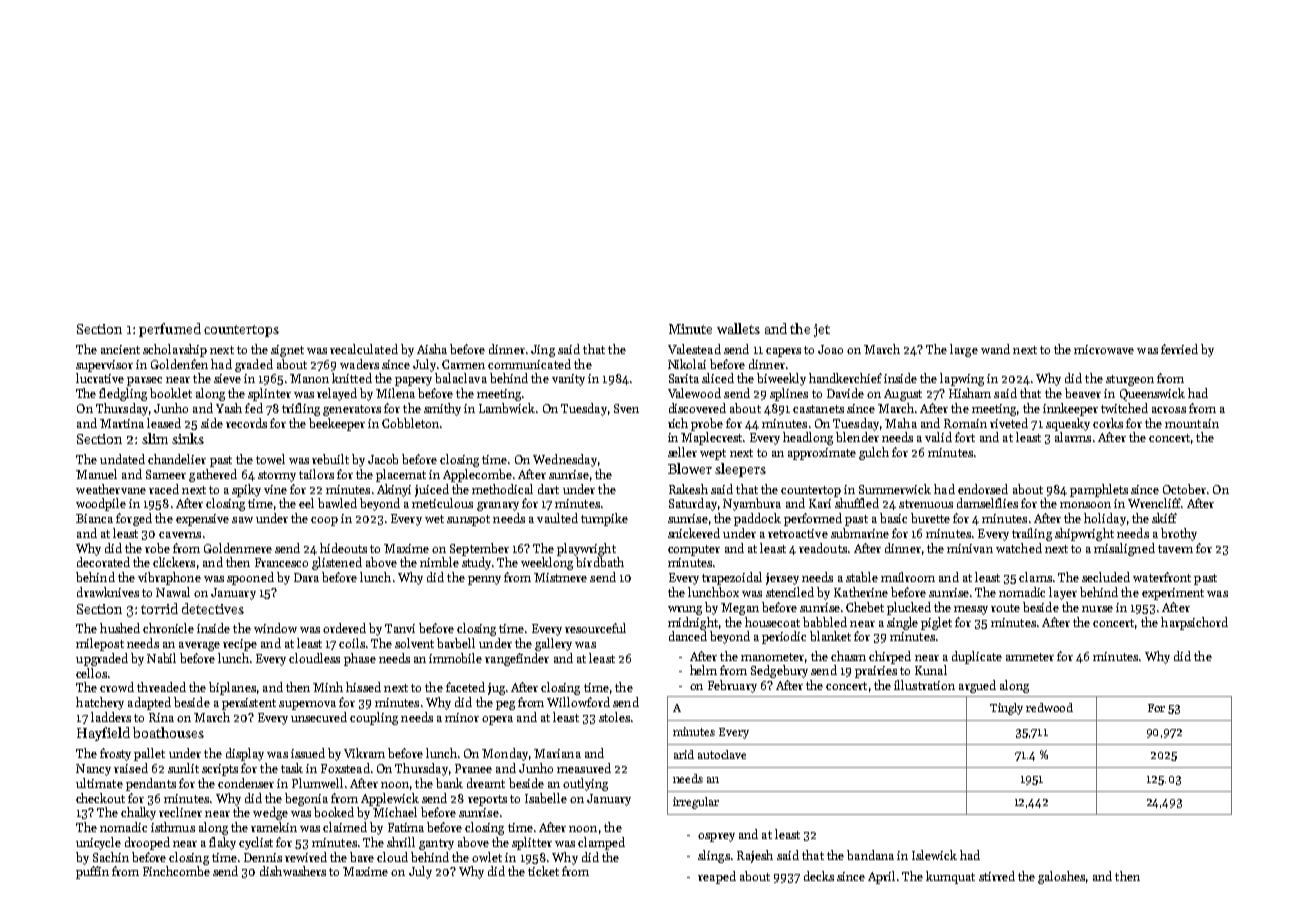  I want to click on chandelier, so click(177, 459).
